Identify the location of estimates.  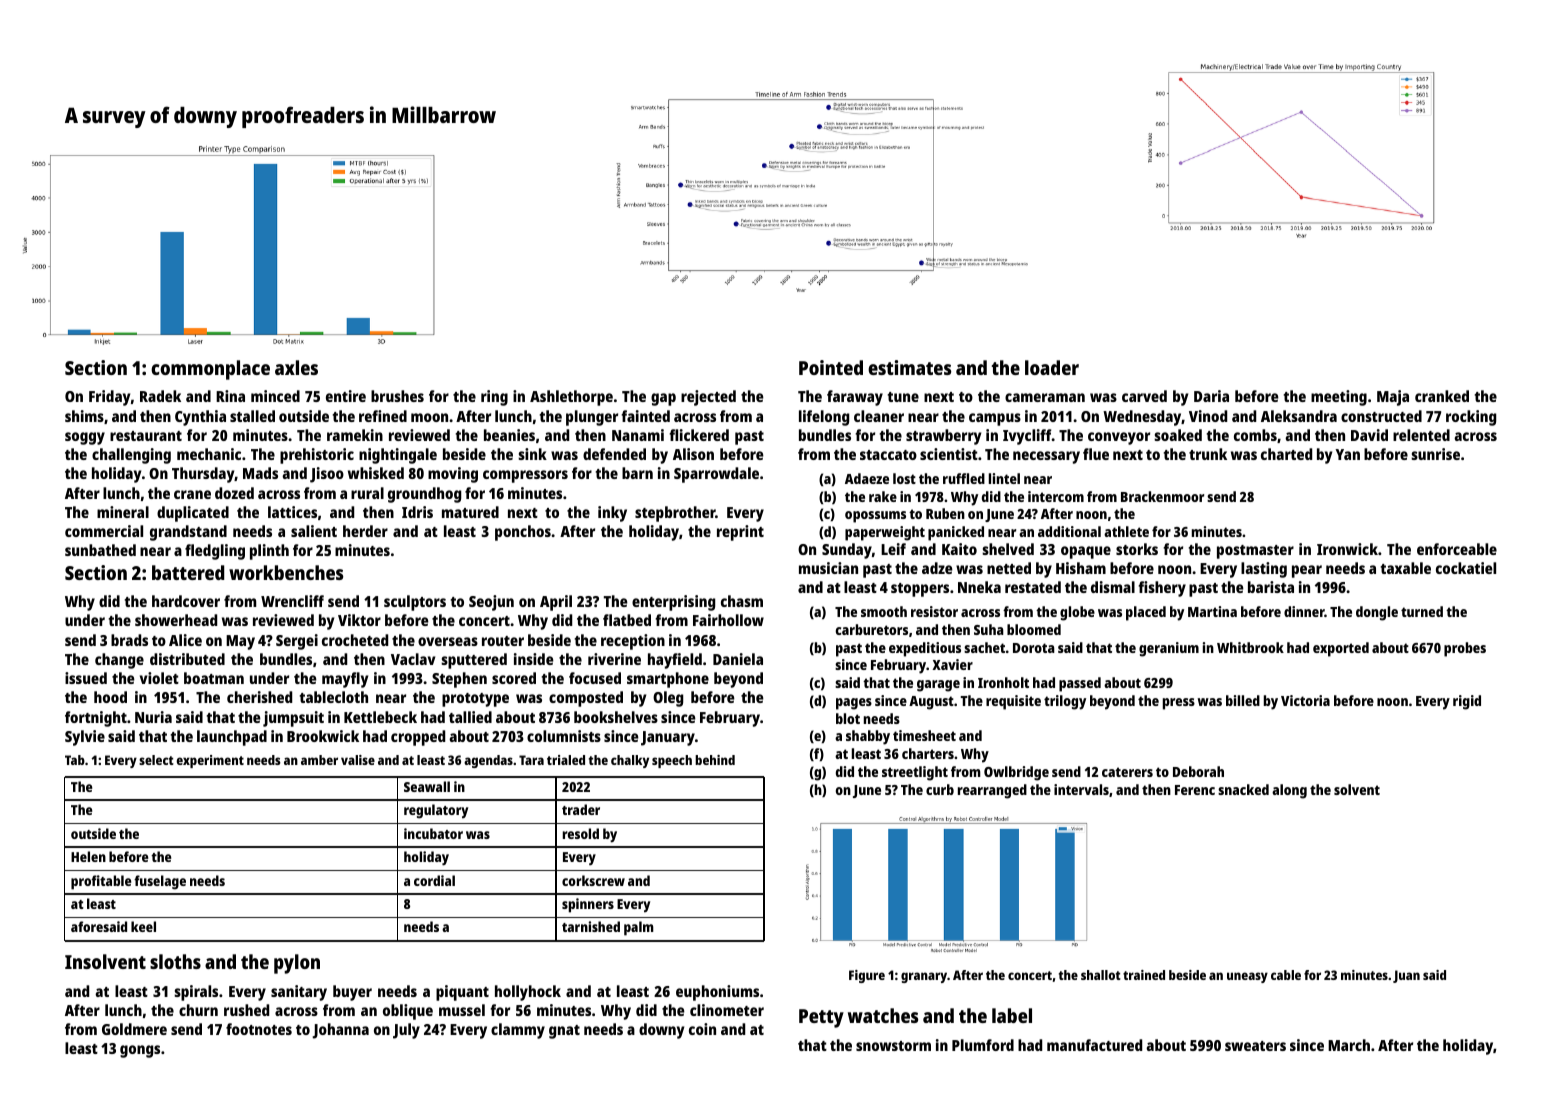
(909, 367).
